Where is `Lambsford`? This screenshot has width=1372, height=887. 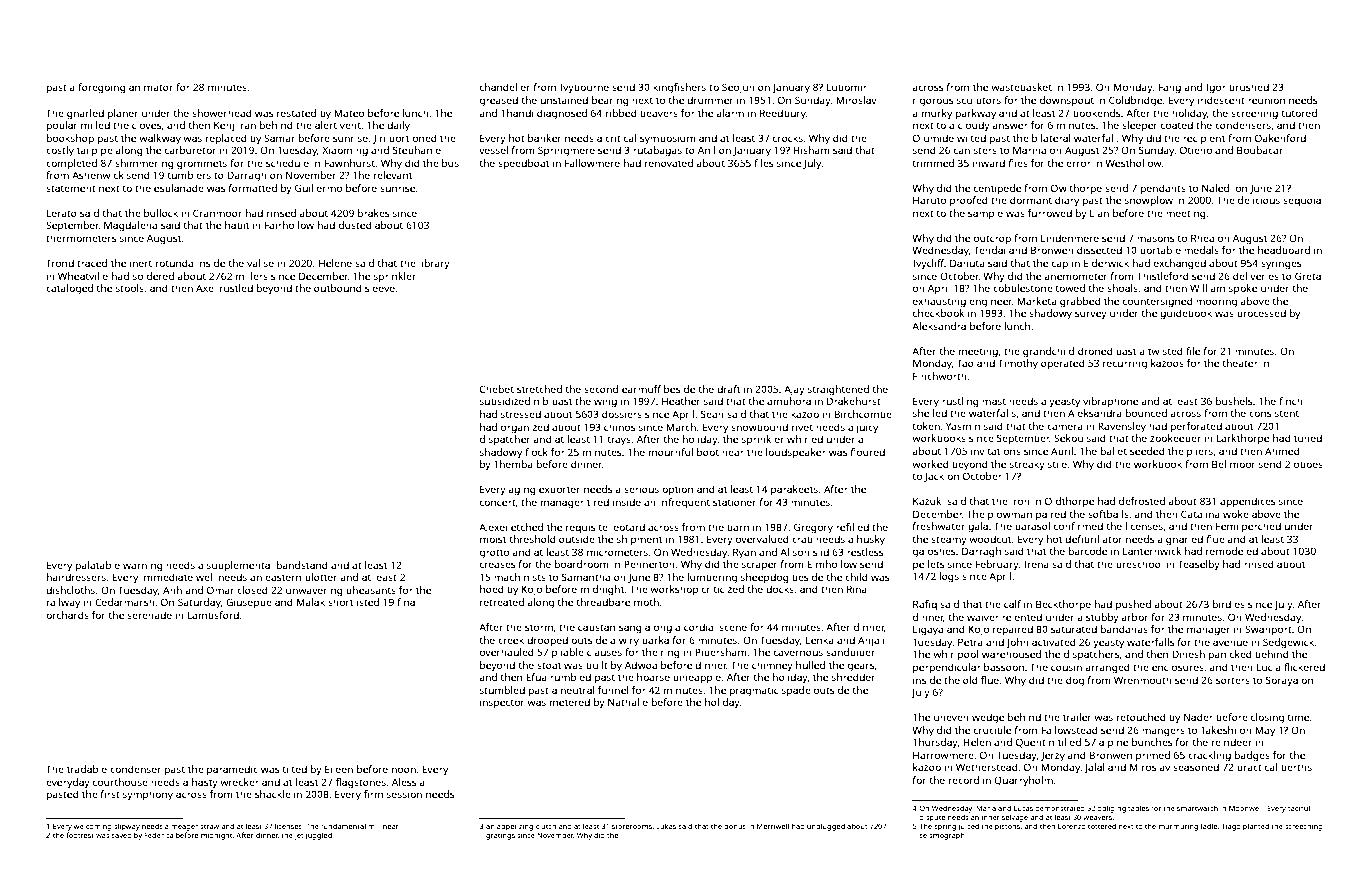
Lambsford is located at coordinates (213, 615).
